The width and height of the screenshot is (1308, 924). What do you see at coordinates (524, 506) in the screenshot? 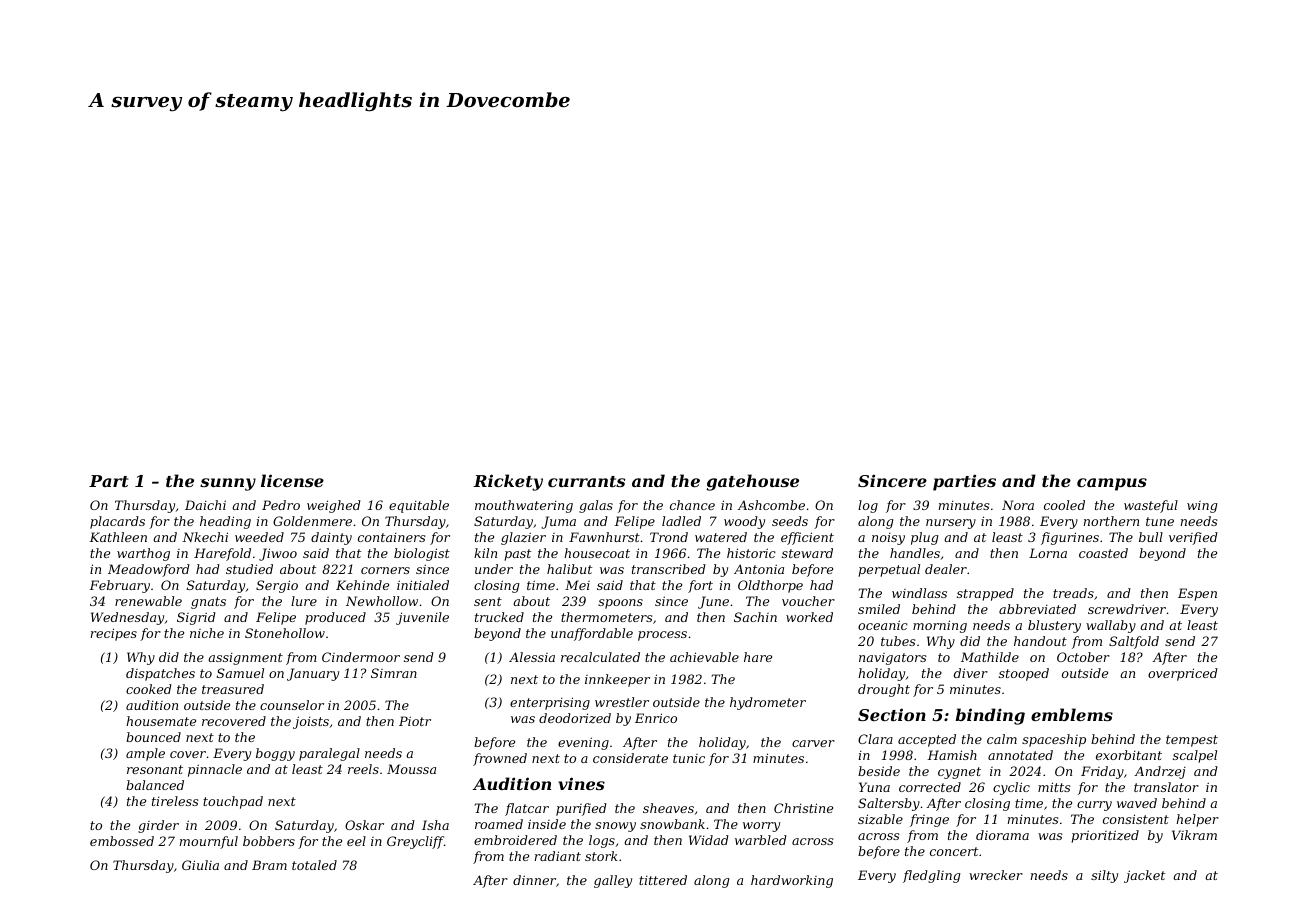
I see `mouthwatering` at bounding box center [524, 506].
